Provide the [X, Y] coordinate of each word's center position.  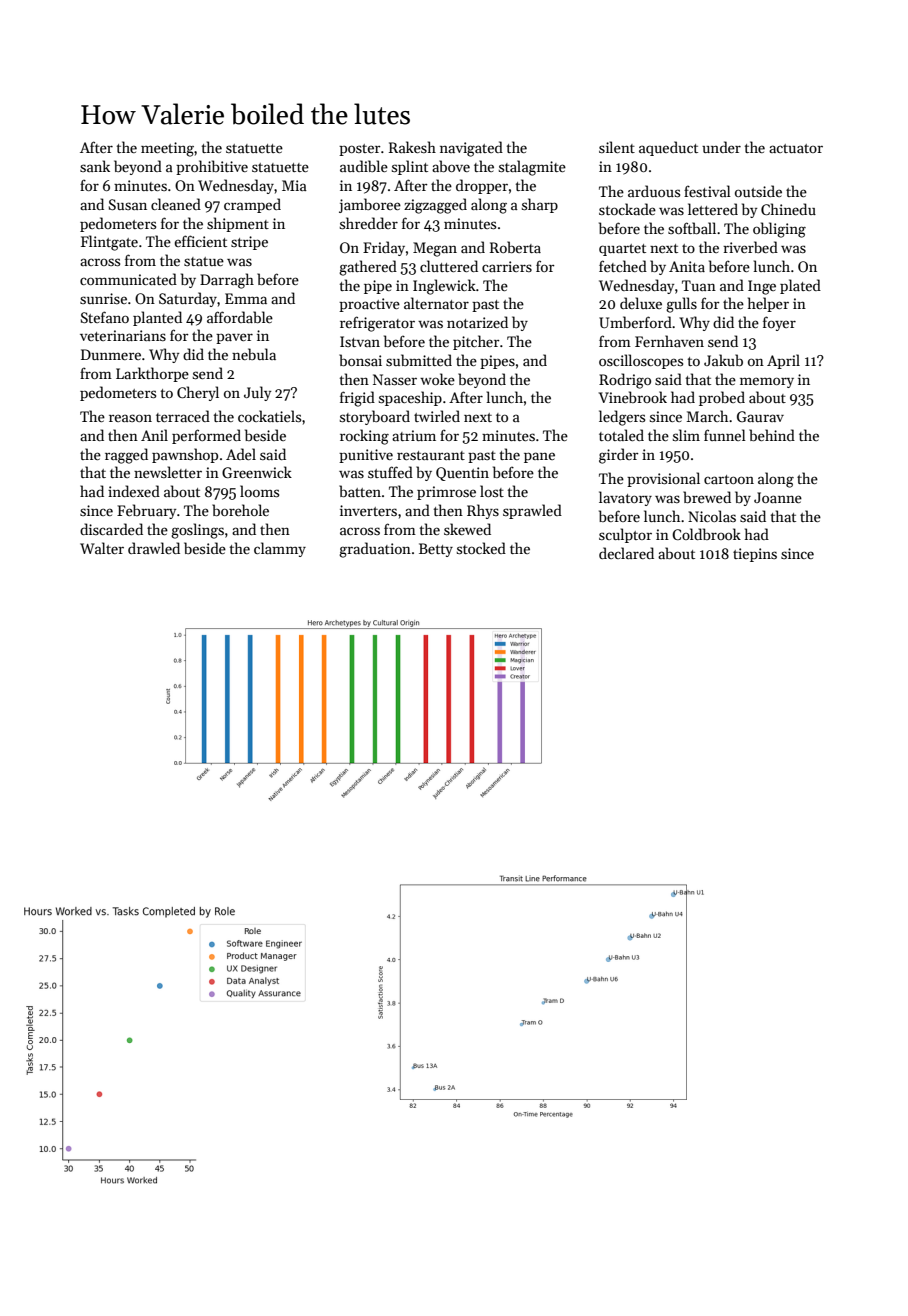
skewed [467, 529]
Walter [102, 548]
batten [360, 491]
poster [360, 150]
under [721, 147]
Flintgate [109, 243]
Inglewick [444, 287]
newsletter [168, 472]
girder [619, 456]
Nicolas [712, 516]
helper [768, 304]
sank [95, 166]
